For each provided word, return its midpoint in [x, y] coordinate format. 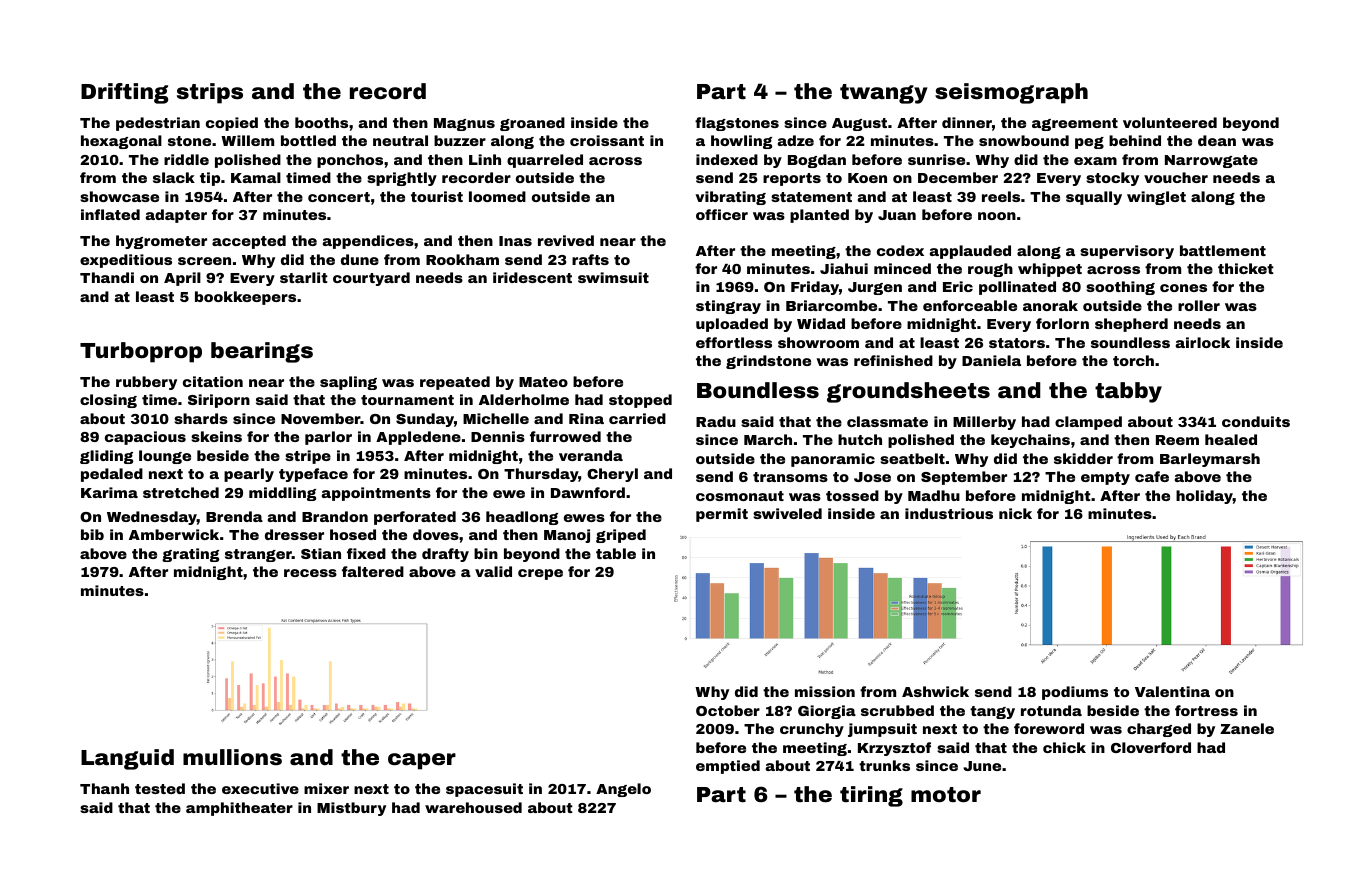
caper [422, 761]
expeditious [126, 261]
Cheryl [612, 475]
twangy [884, 94]
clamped [1088, 423]
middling [282, 494]
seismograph [1011, 93]
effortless [734, 342]
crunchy [812, 730]
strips [210, 93]
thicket [1246, 268]
